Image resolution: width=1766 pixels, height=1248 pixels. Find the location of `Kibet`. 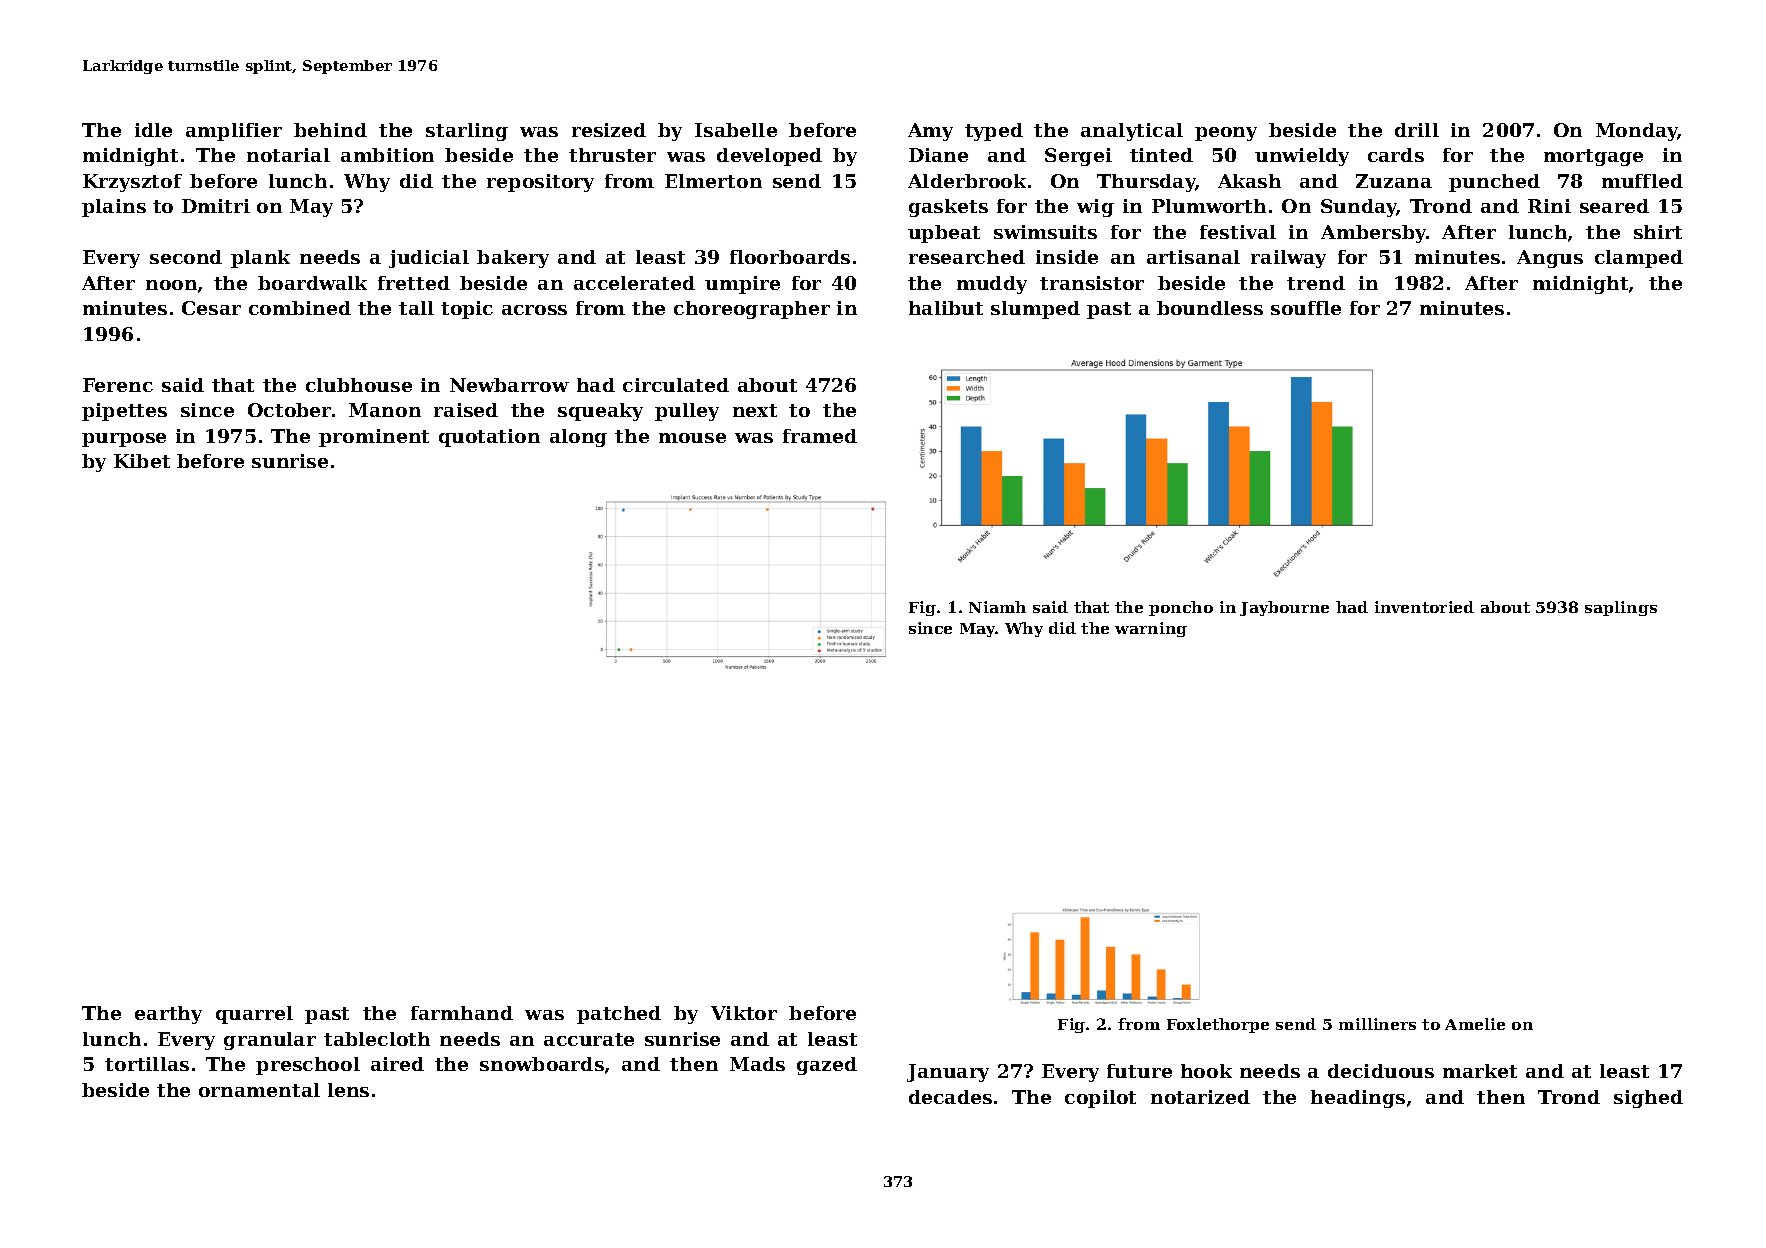

Kibet is located at coordinates (142, 461).
